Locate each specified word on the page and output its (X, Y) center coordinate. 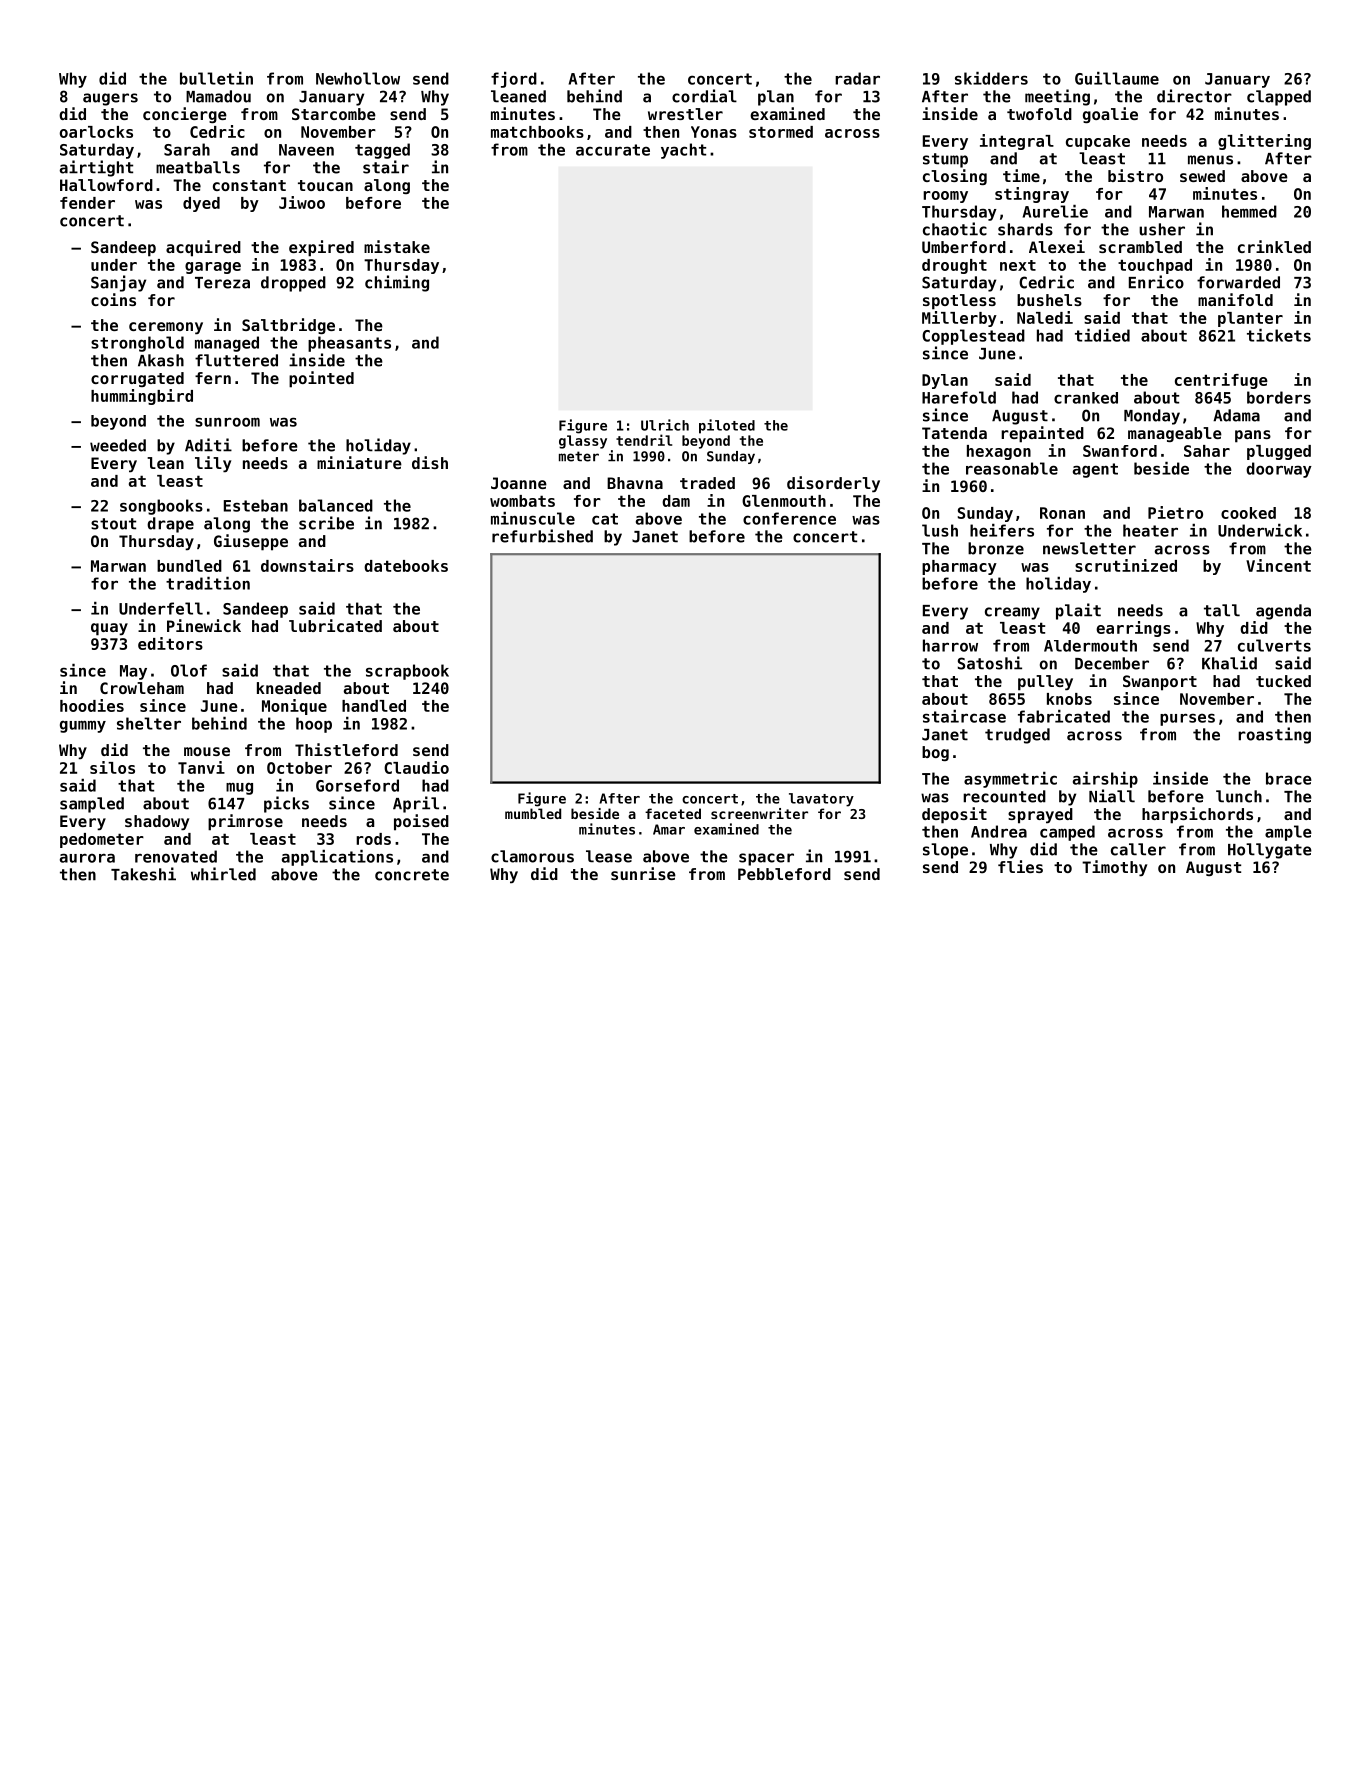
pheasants (349, 344)
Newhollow (358, 78)
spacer (766, 859)
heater (1150, 530)
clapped (1279, 98)
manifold (1235, 299)
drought (954, 266)
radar (857, 78)
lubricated (335, 625)
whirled (223, 874)
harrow (950, 645)
